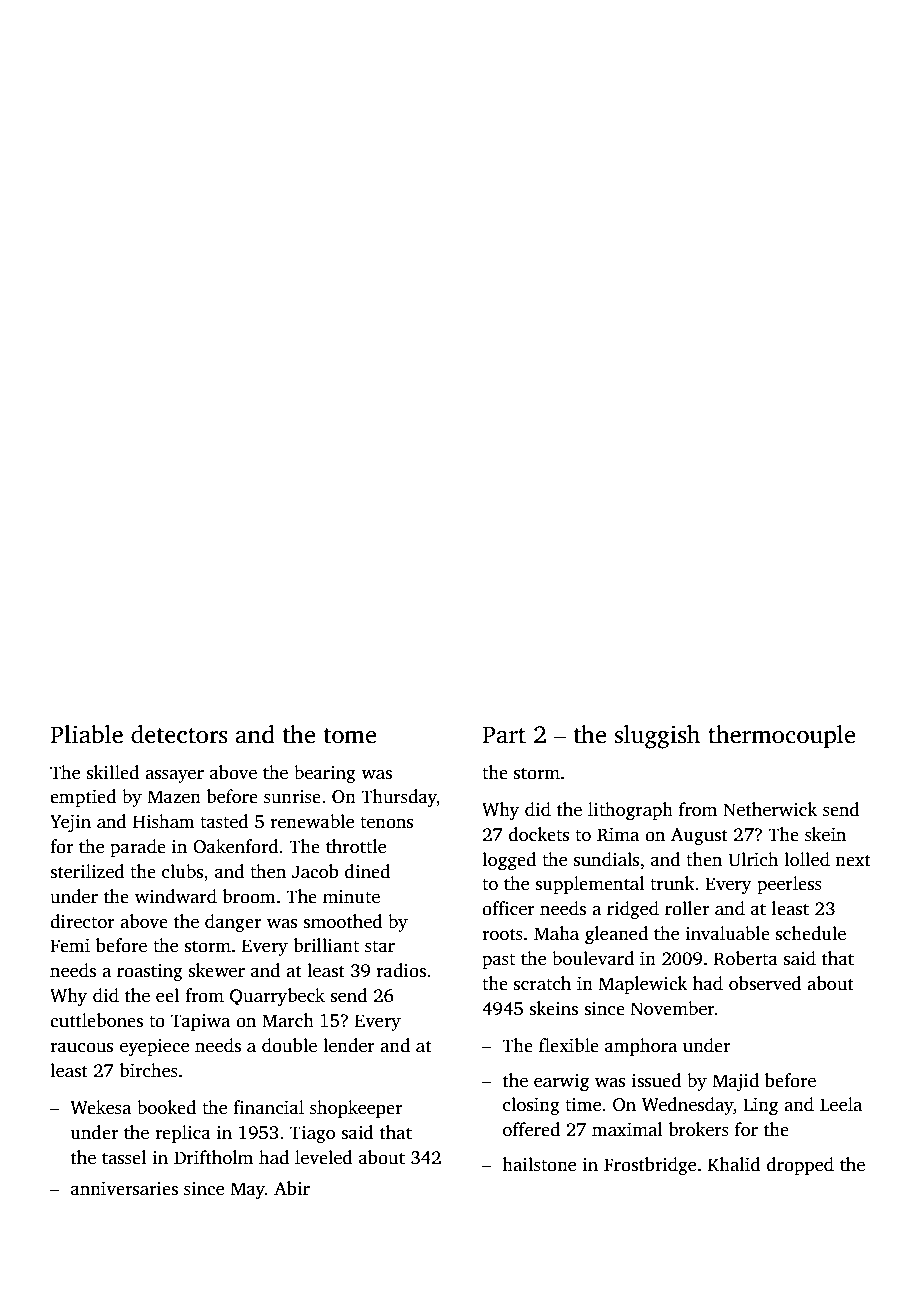 Image resolution: width=924 pixels, height=1314 pixels. What do you see at coordinates (789, 885) in the image?
I see `peerless` at bounding box center [789, 885].
